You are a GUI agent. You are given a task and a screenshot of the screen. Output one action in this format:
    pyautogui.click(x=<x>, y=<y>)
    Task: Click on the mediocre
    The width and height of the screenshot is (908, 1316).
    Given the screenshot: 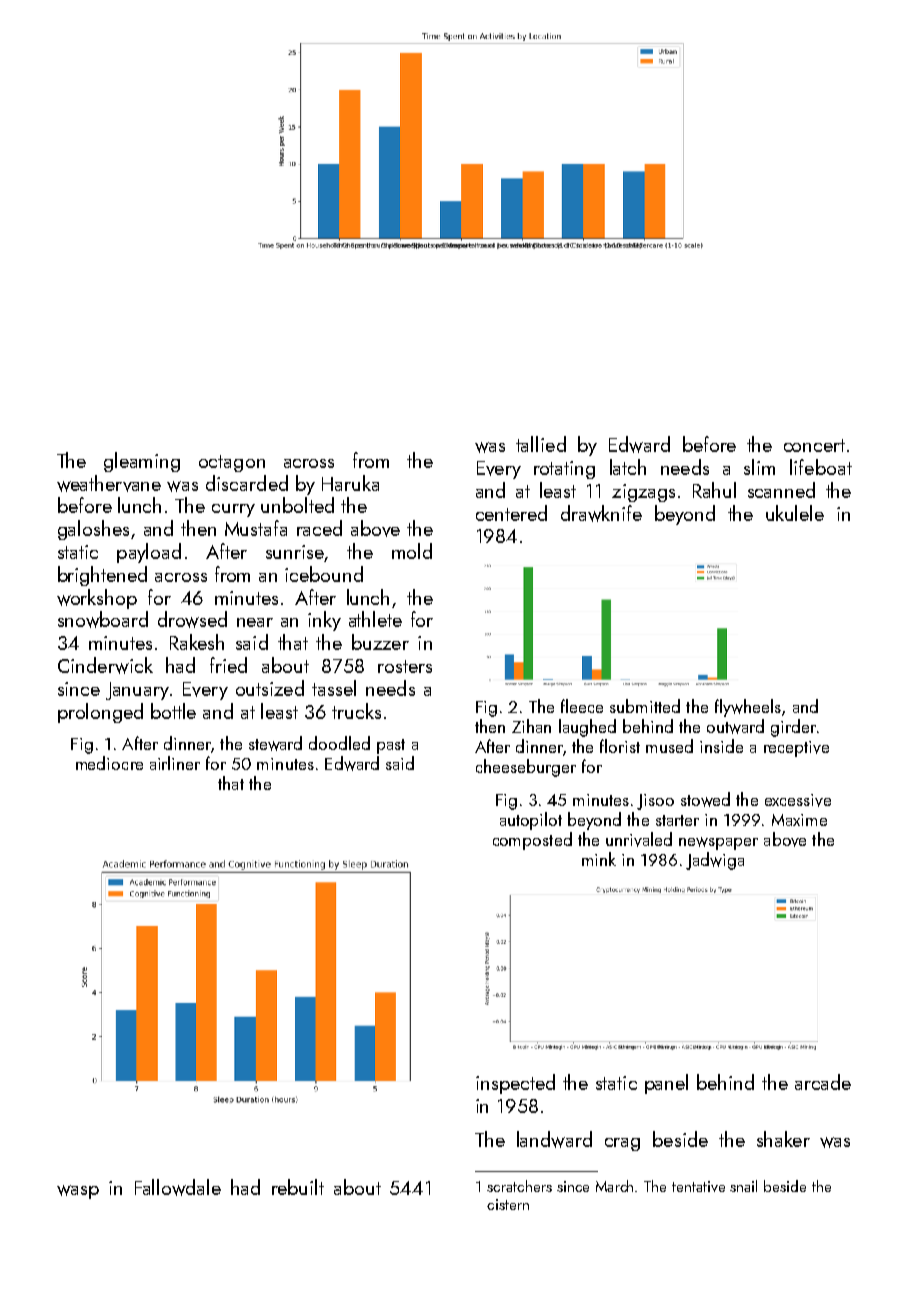 What is the action you would take?
    pyautogui.click(x=109, y=763)
